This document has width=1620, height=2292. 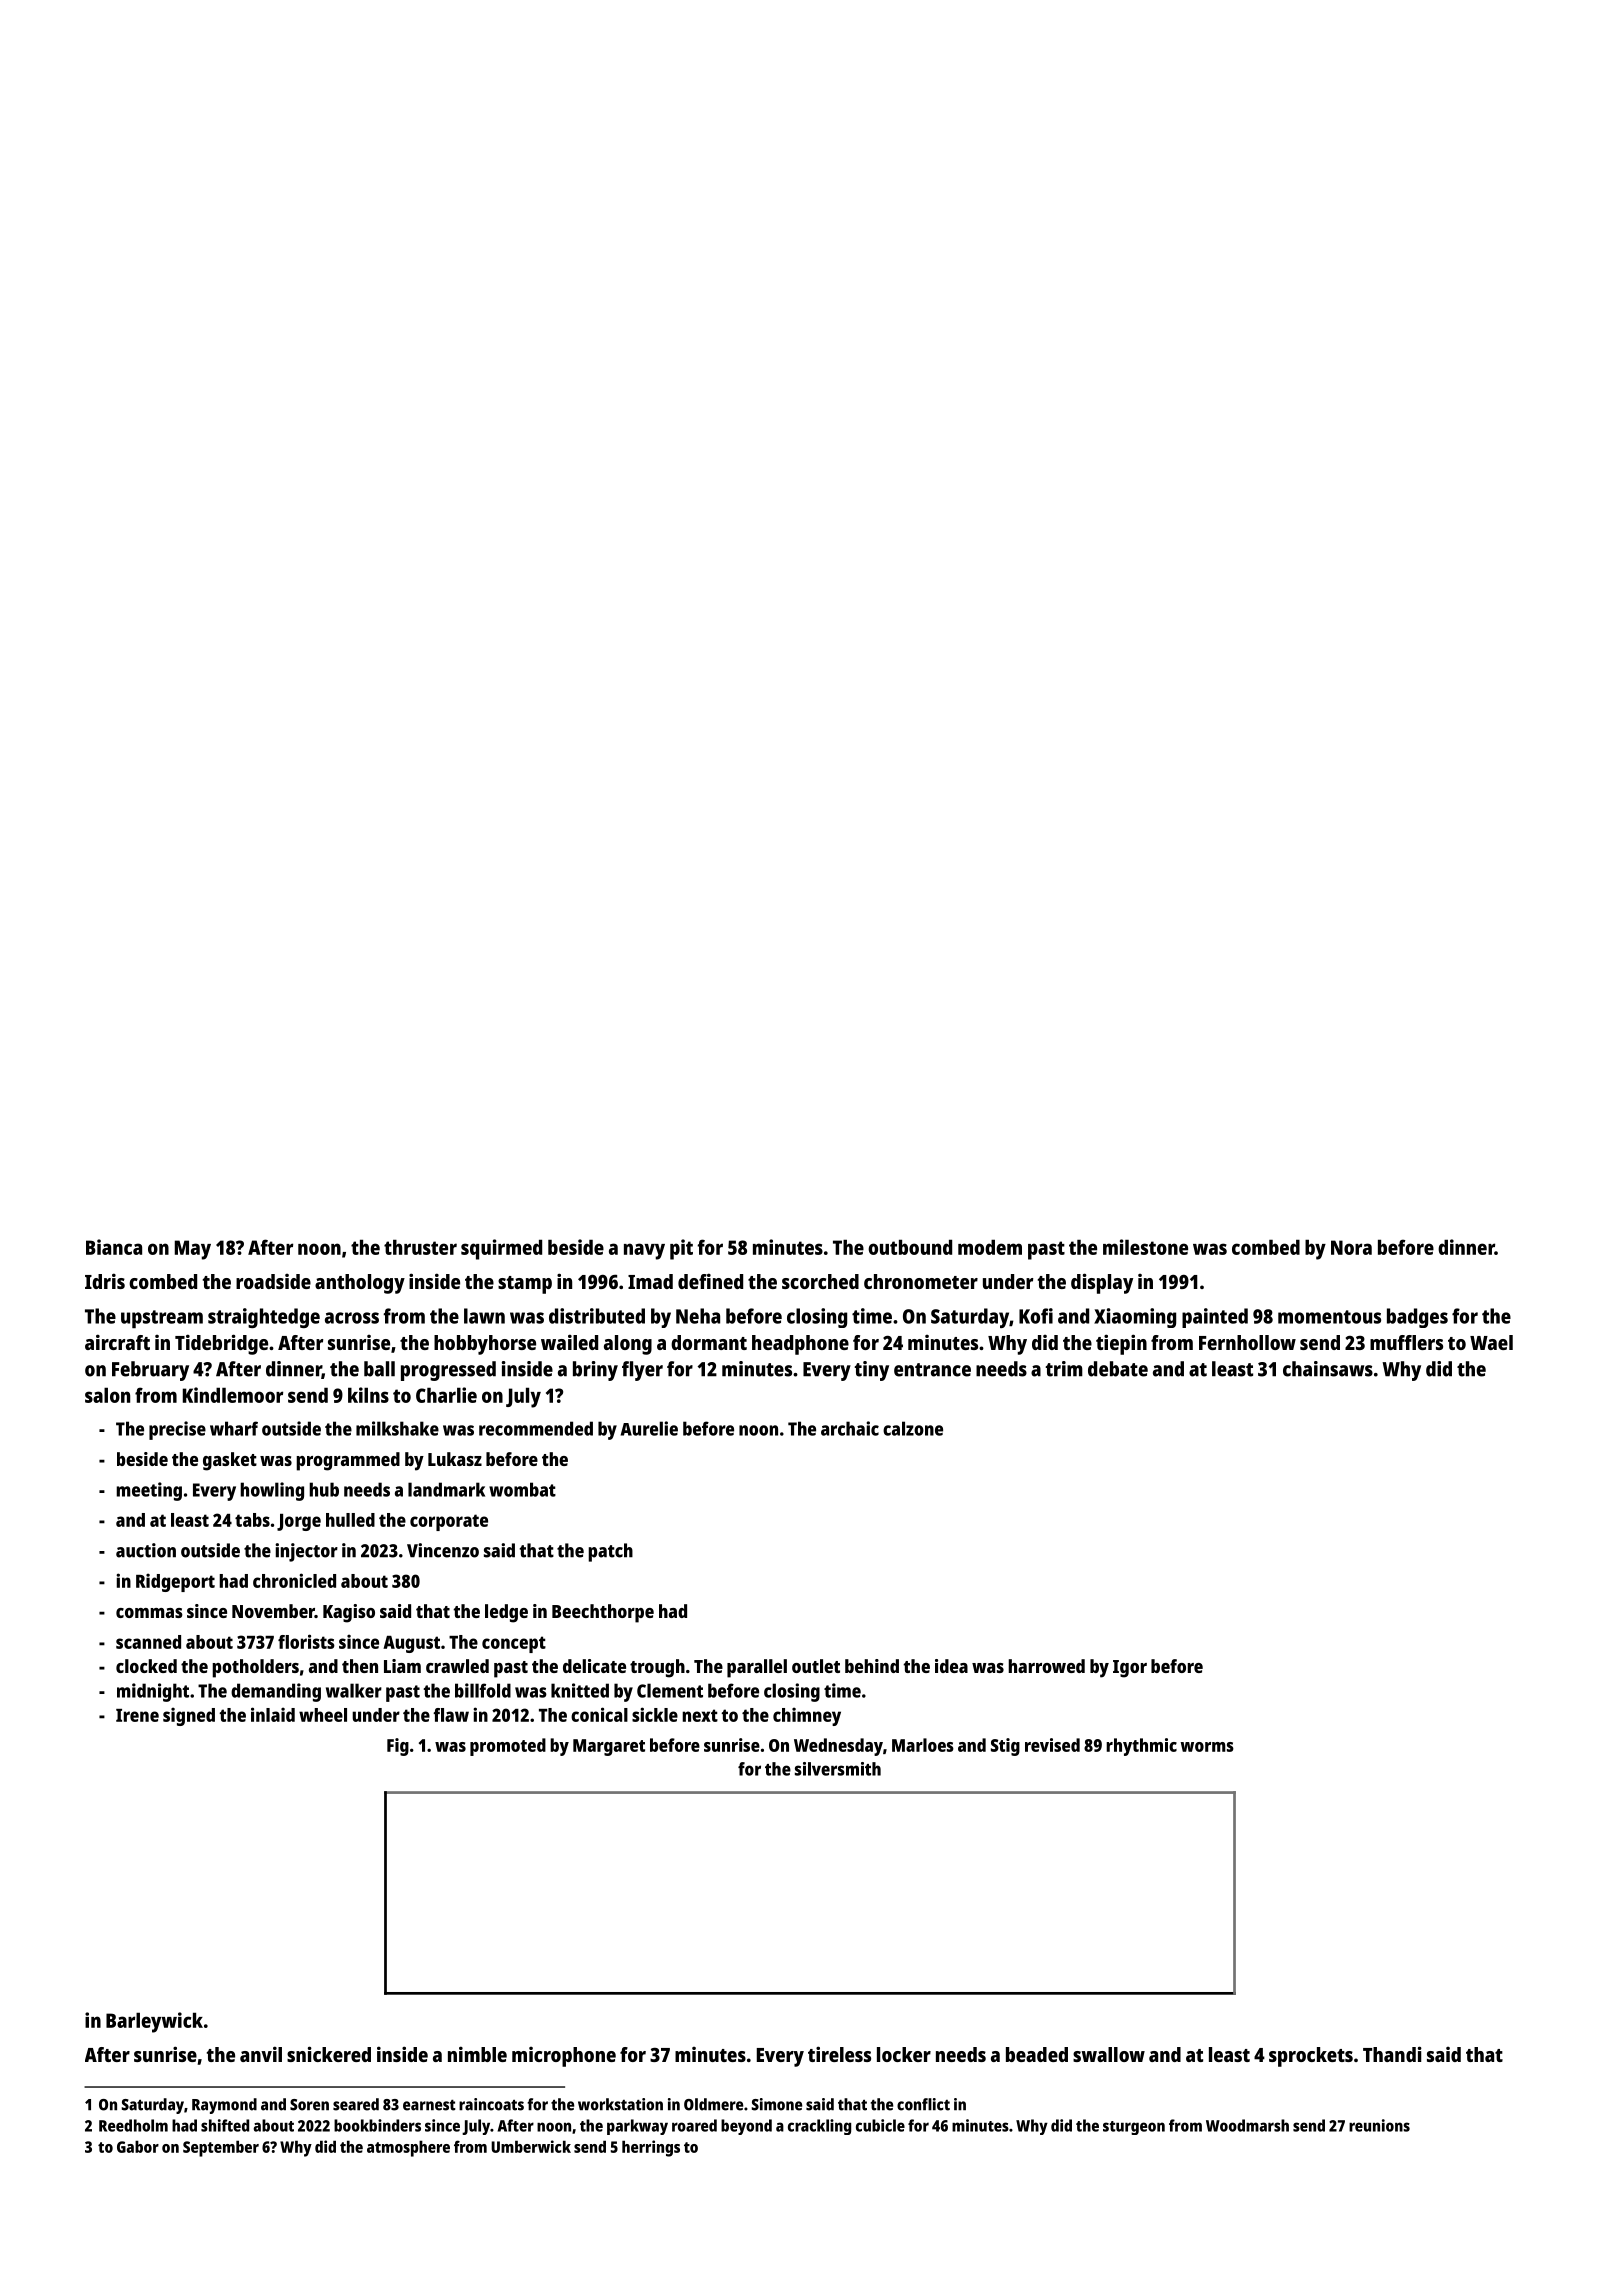 What do you see at coordinates (838, 1769) in the document?
I see `silversmith` at bounding box center [838, 1769].
